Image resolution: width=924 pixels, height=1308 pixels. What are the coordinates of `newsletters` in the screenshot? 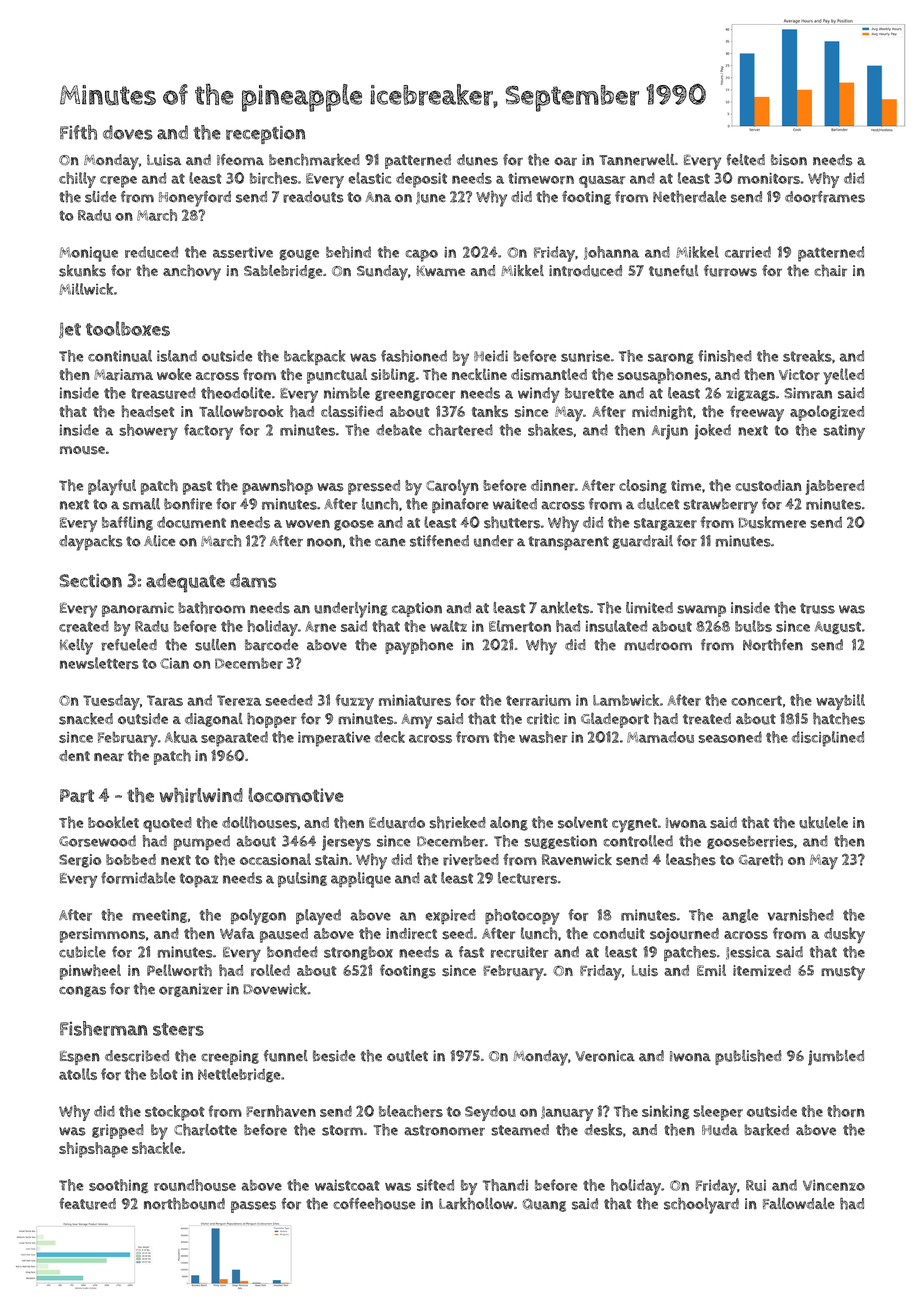 It's located at (99, 663).
